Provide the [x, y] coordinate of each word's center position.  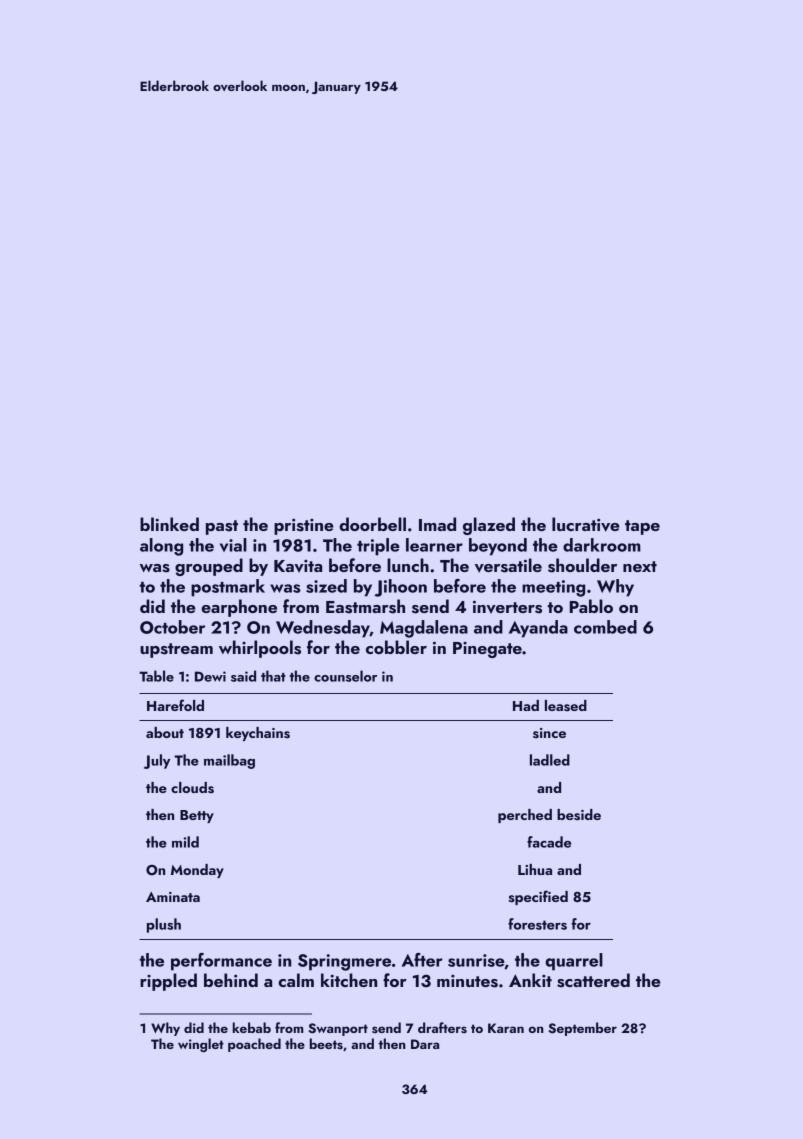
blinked [169, 524]
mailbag [229, 761]
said [243, 676]
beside [579, 815]
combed [605, 627]
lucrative [586, 524]
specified [538, 897]
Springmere [344, 962]
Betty [197, 816]
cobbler [396, 647]
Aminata [173, 897]
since [549, 733]
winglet [201, 1045]
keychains [258, 734]
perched [525, 816]
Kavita [298, 566]
